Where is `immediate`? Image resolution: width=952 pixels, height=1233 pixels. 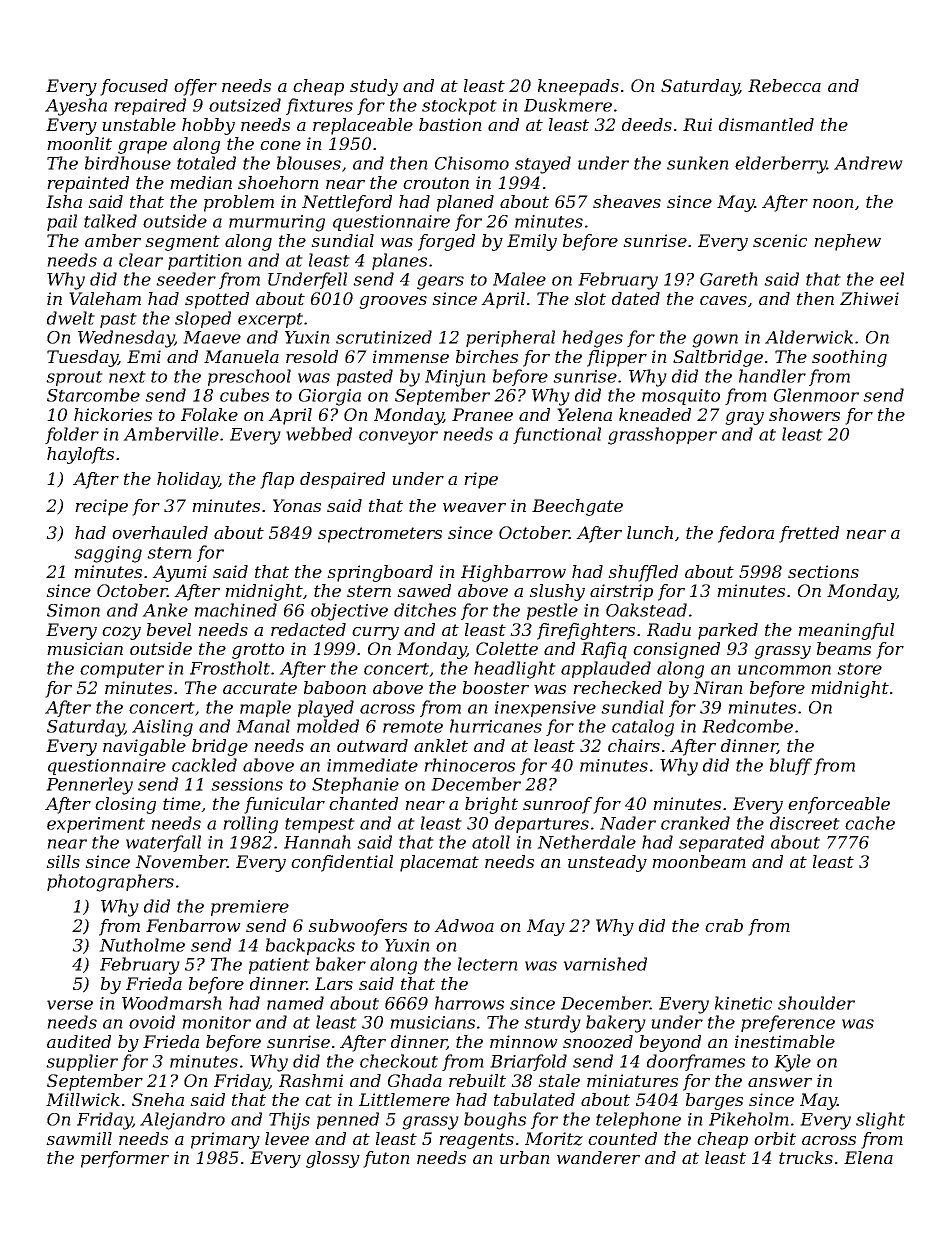 immediate is located at coordinates (372, 765).
